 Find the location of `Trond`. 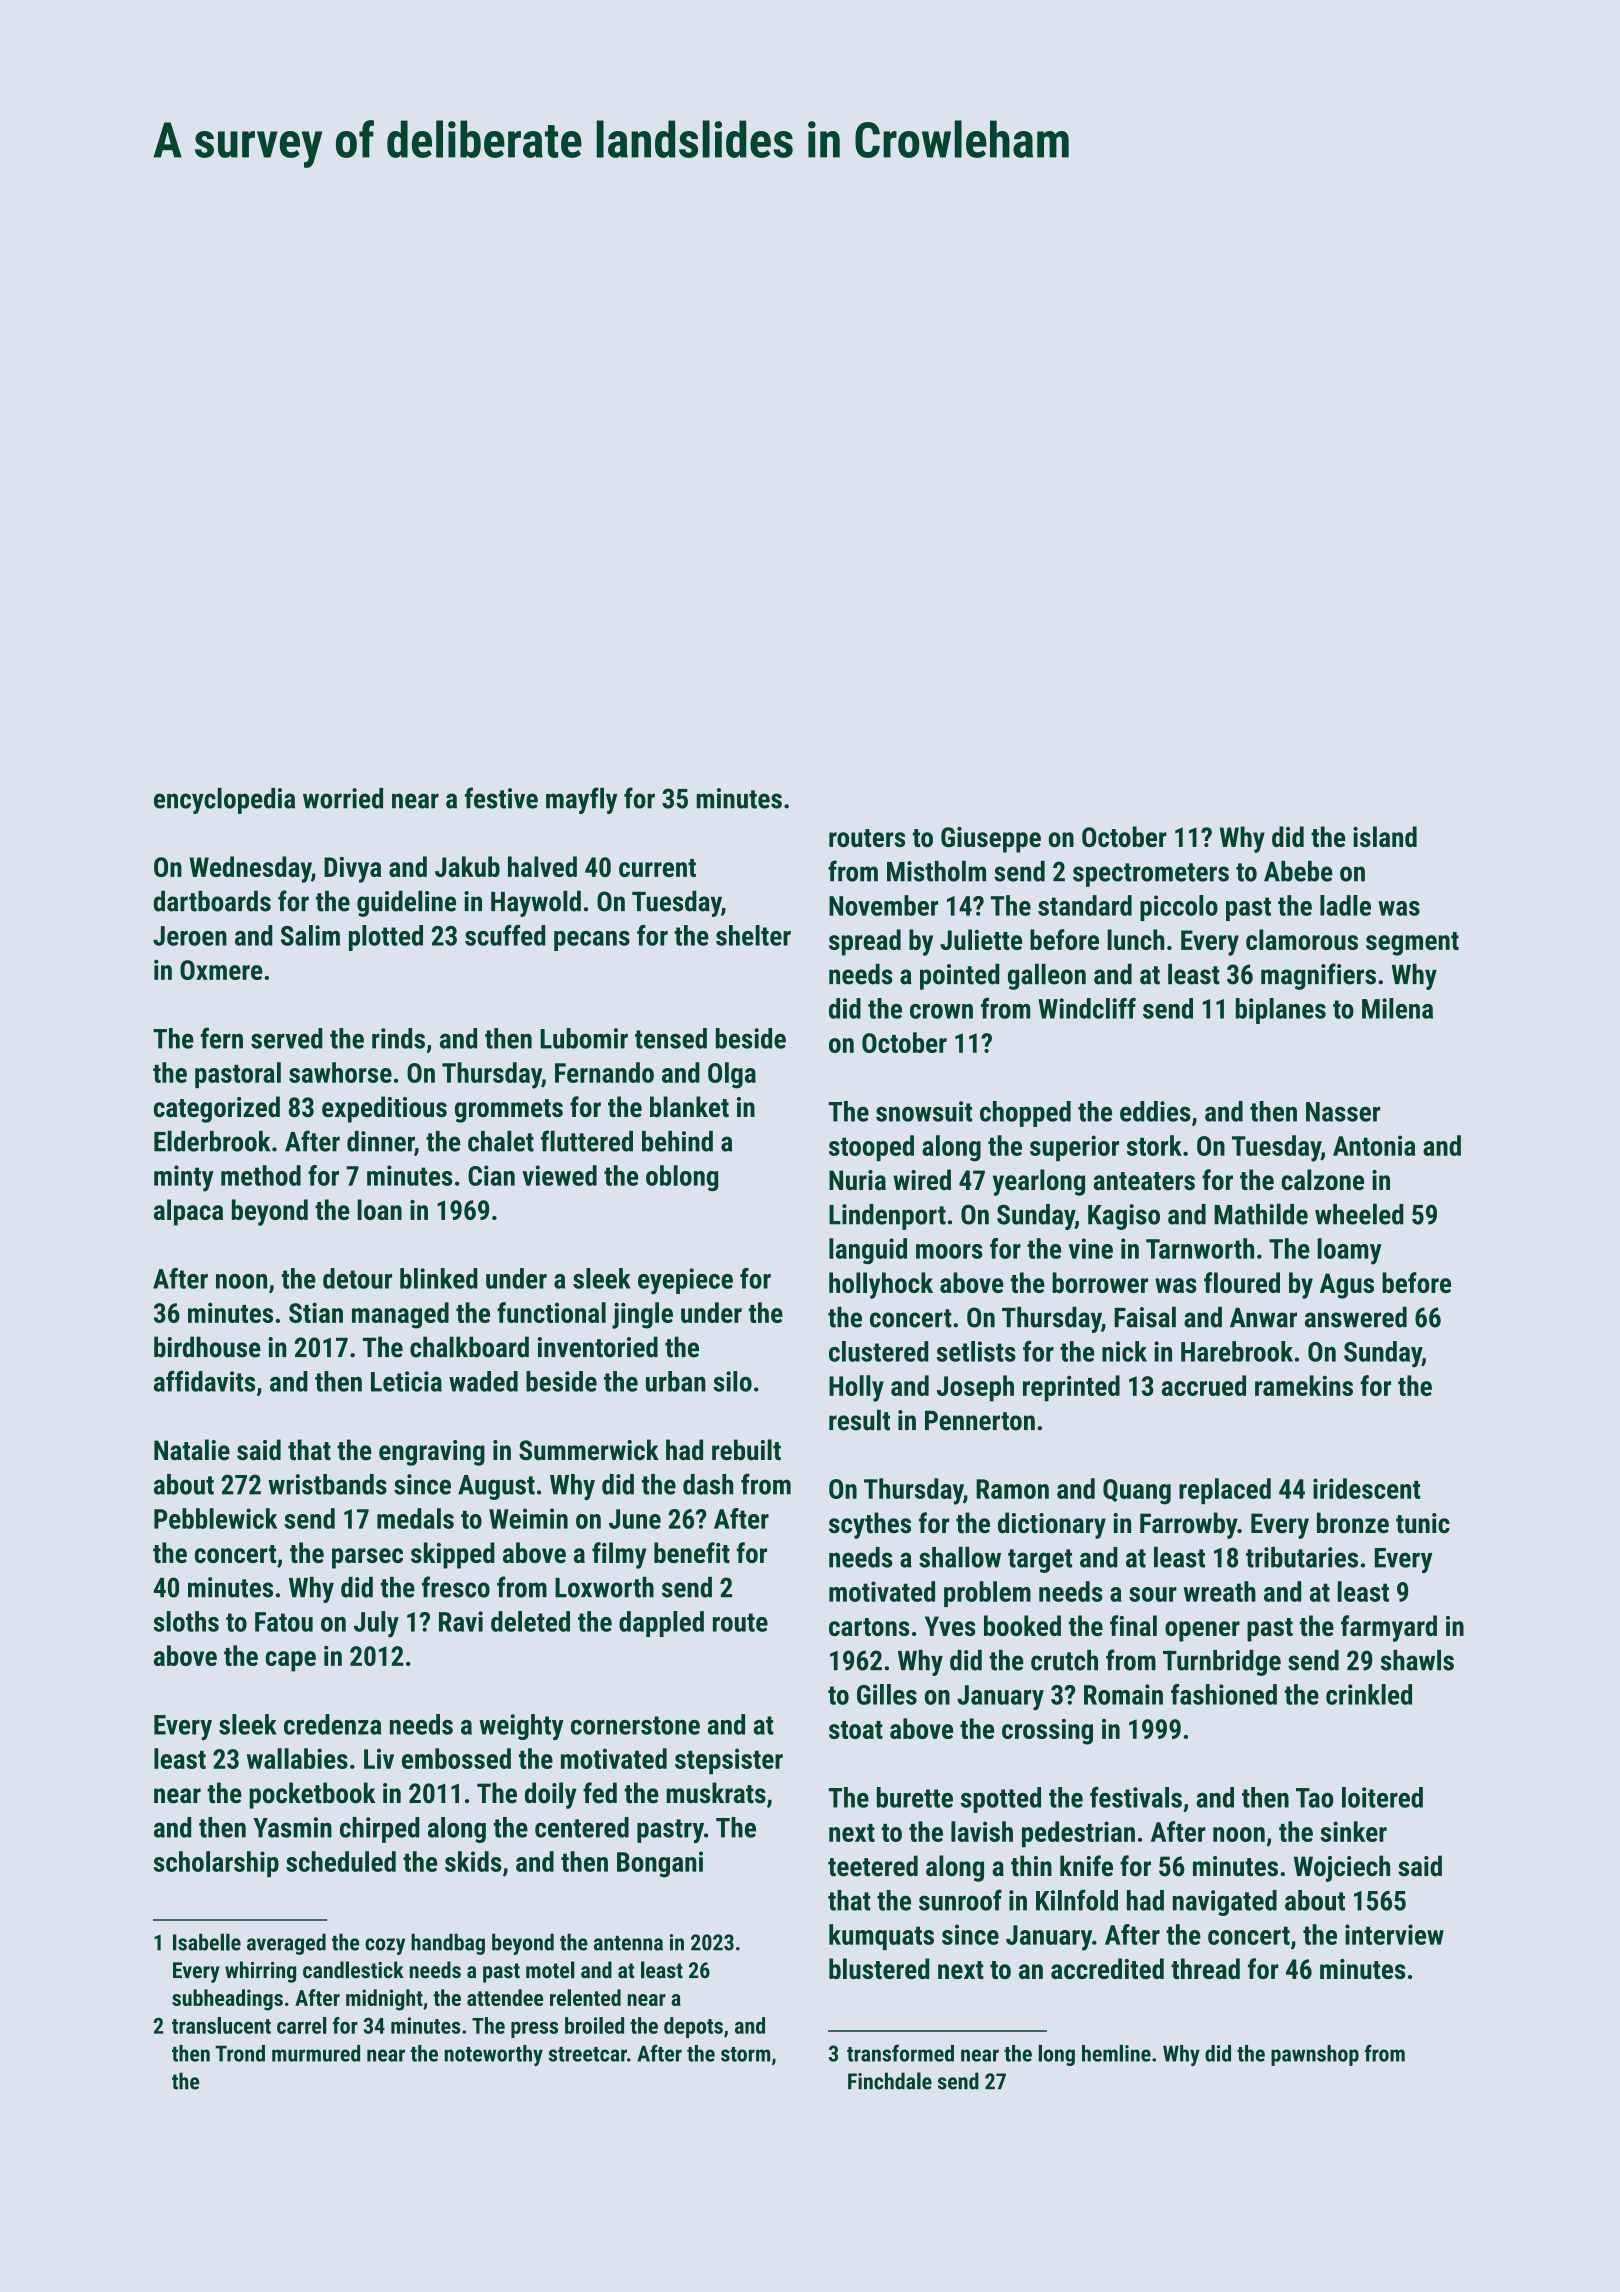

Trond is located at coordinates (240, 2053).
